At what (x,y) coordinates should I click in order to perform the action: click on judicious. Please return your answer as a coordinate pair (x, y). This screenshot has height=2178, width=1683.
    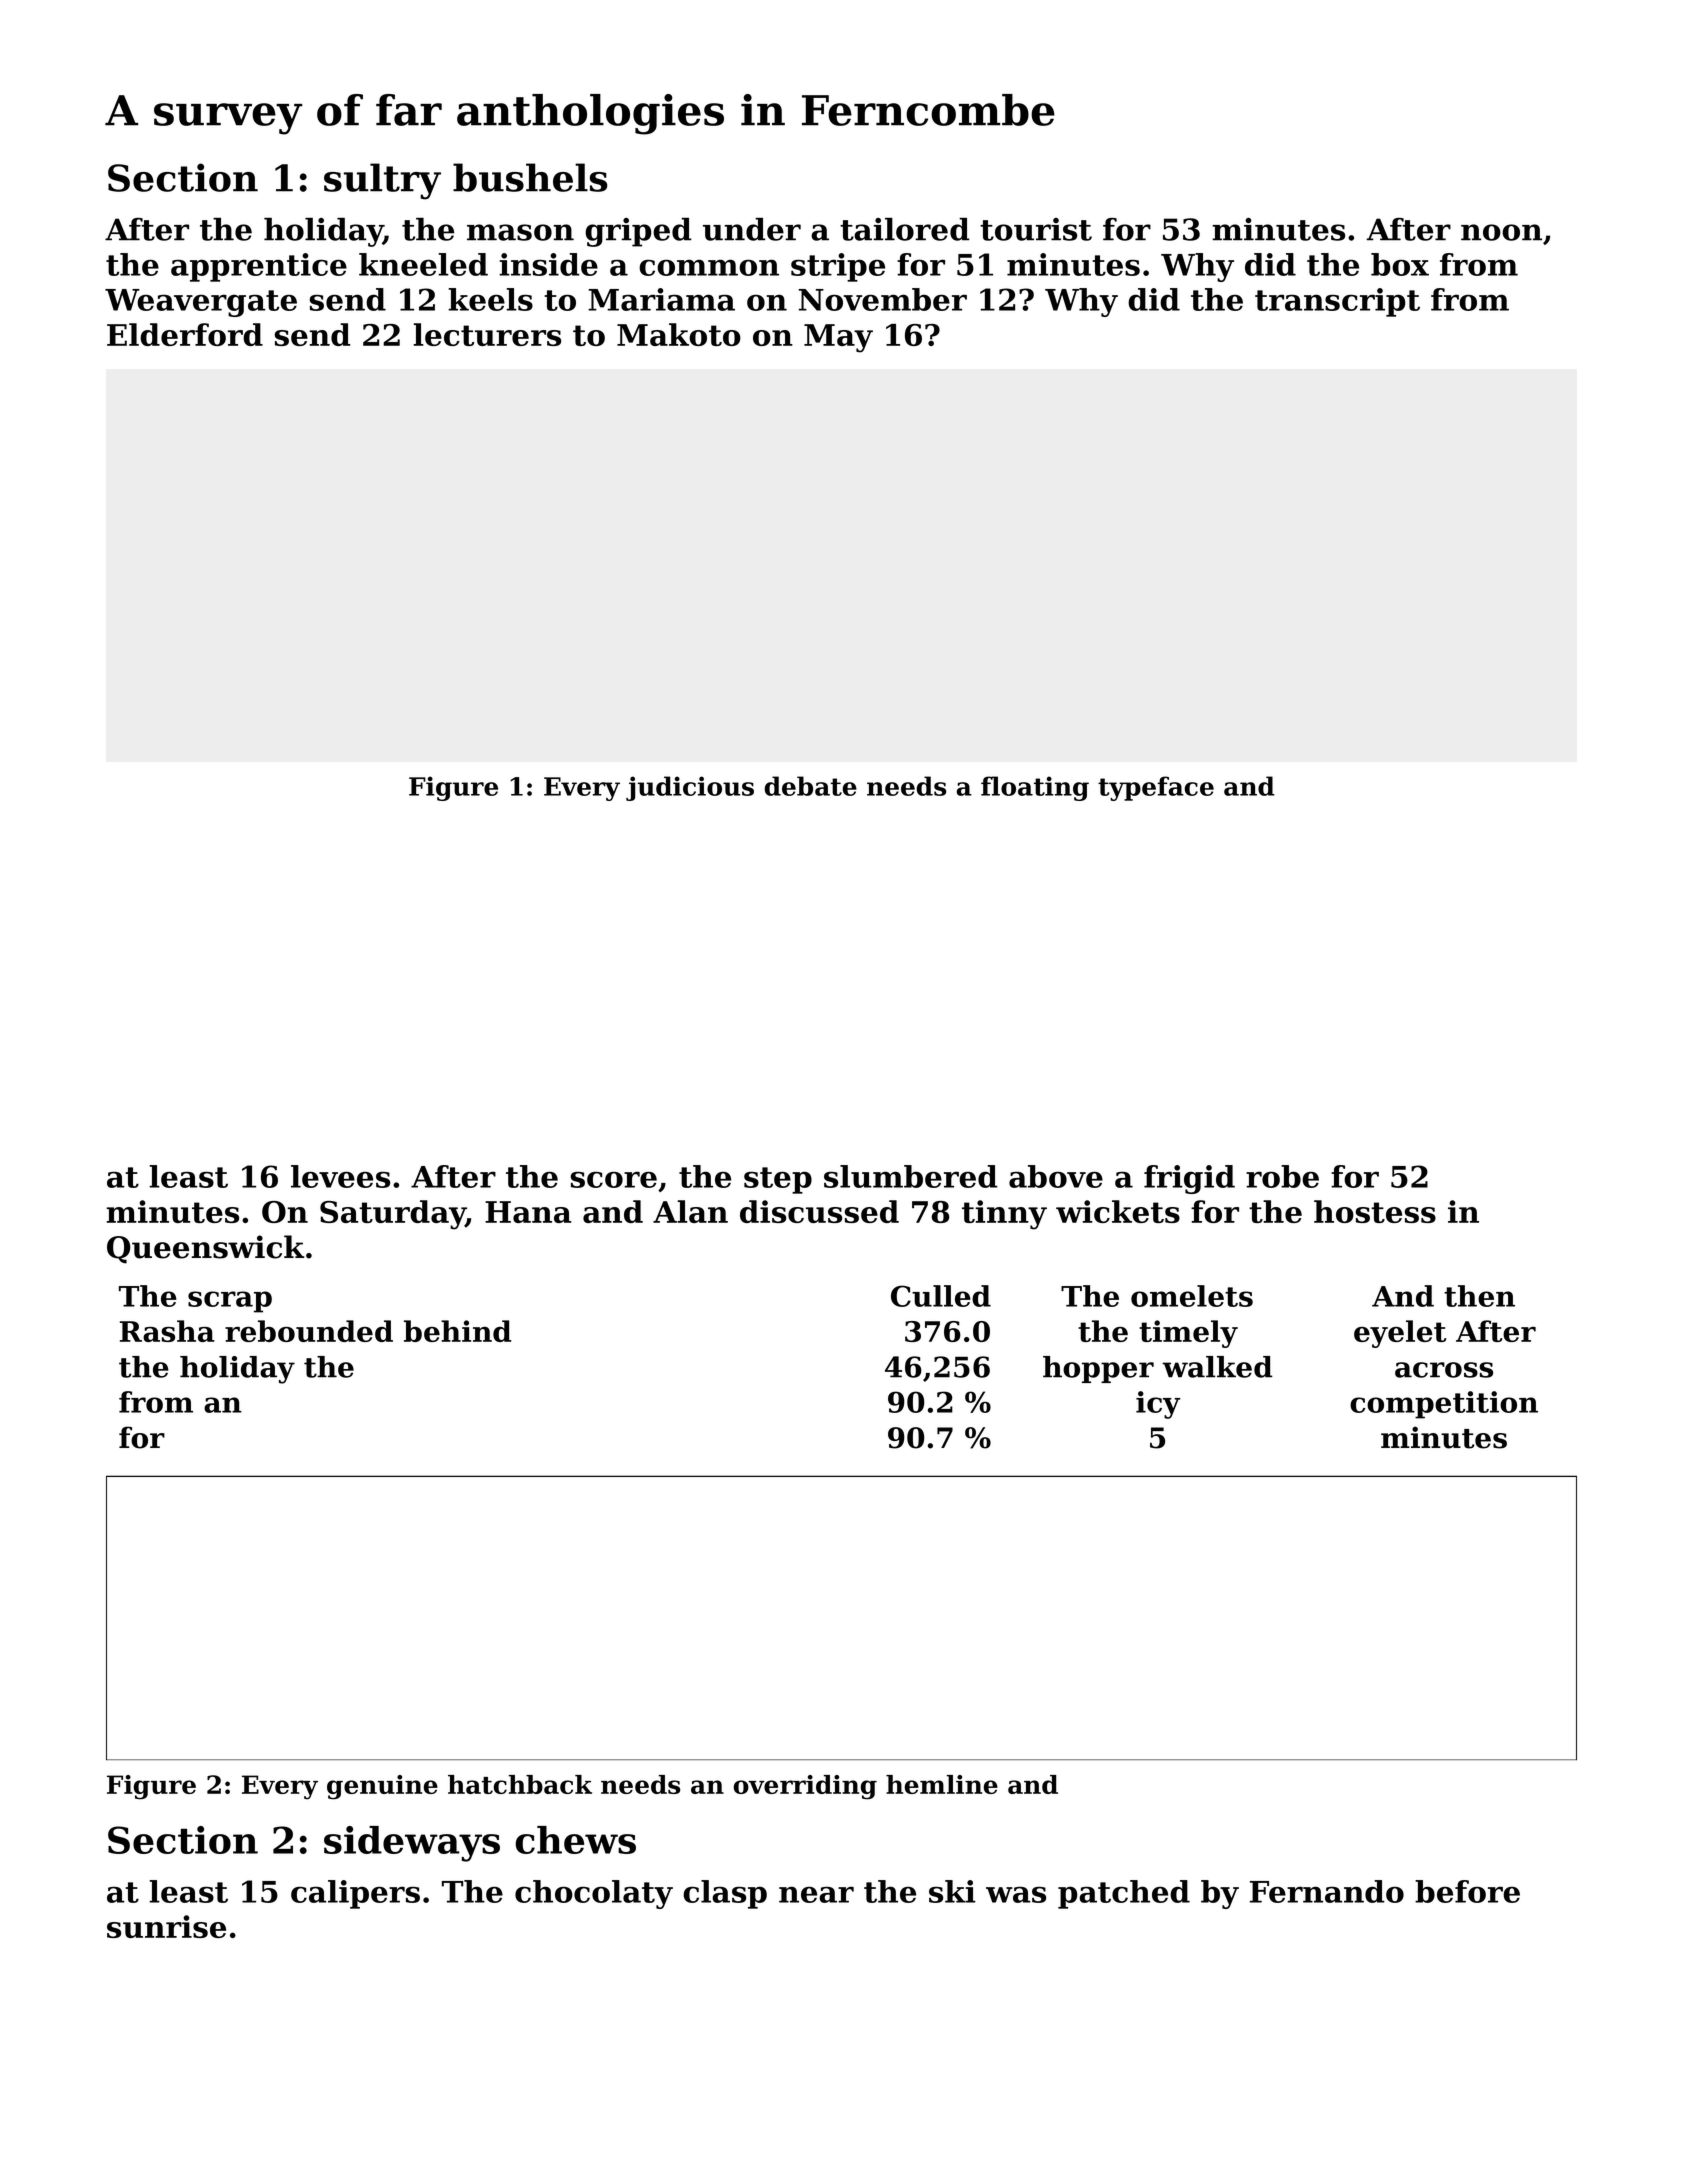
    Looking at the image, I should click on (690, 788).
